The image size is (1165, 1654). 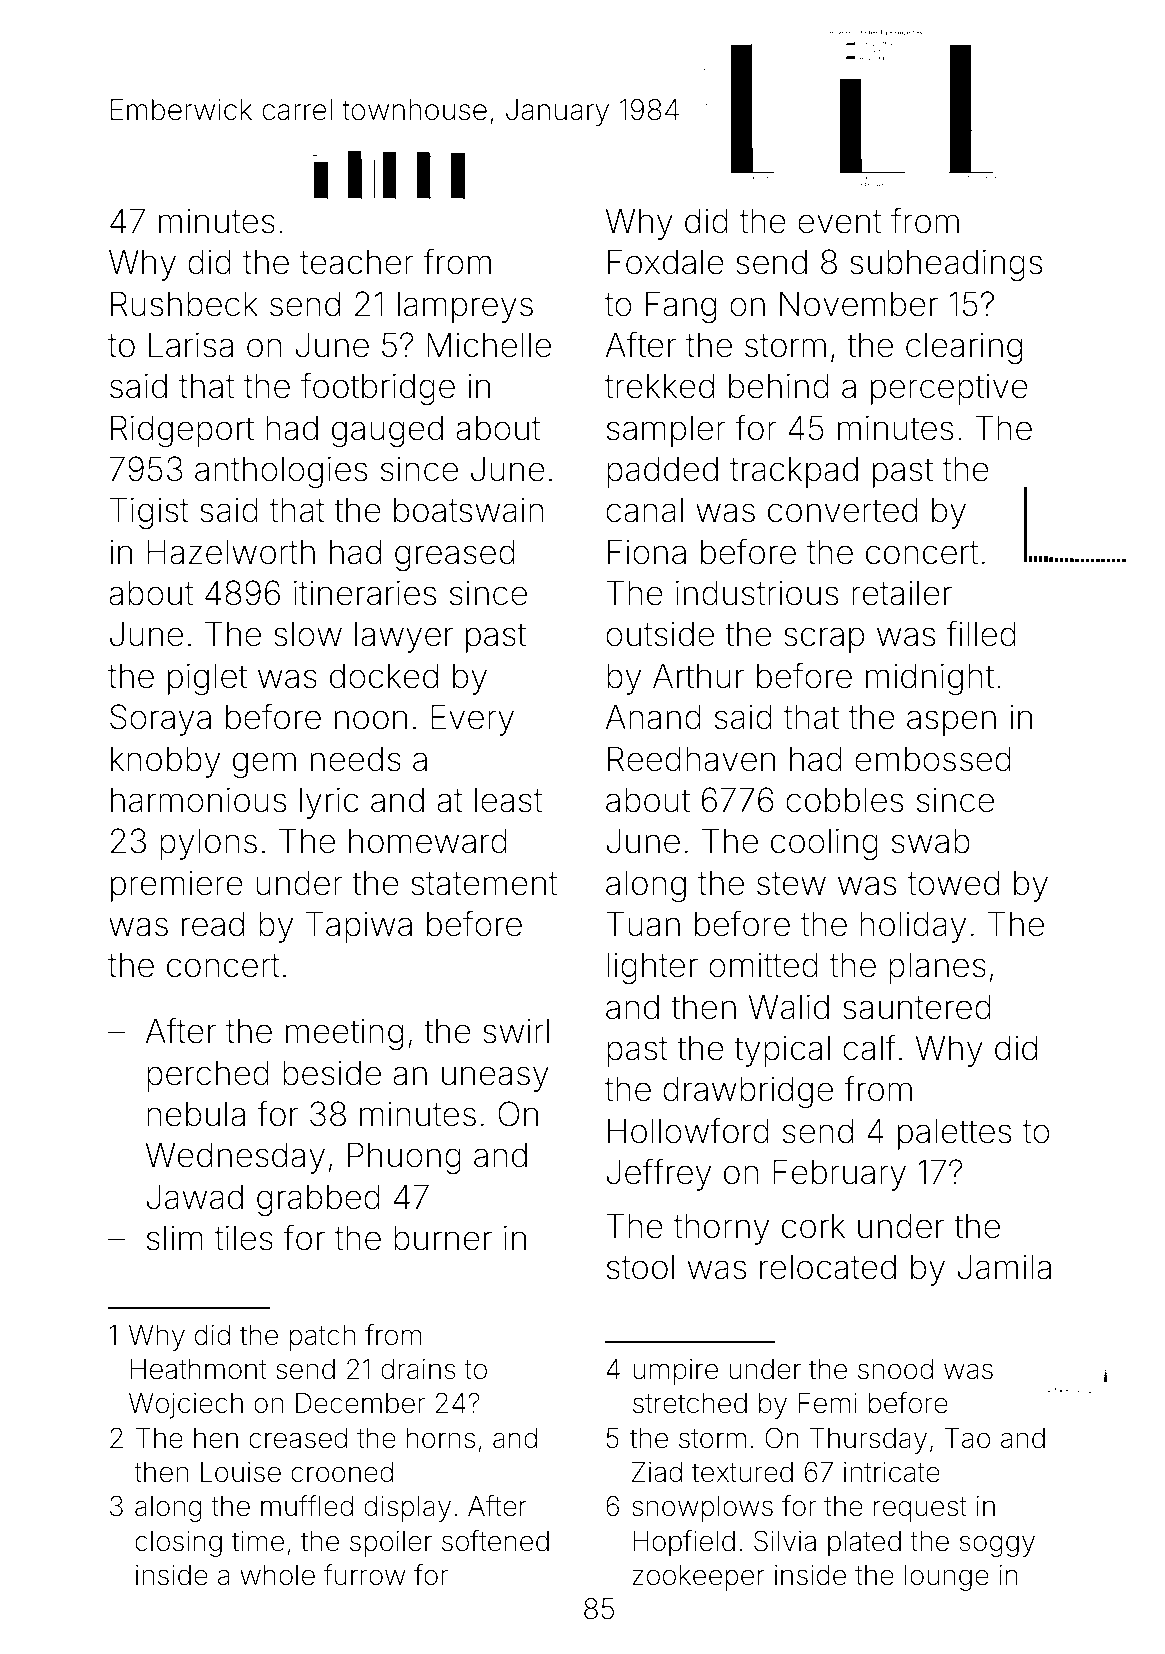 What do you see at coordinates (839, 222) in the screenshot?
I see `event` at bounding box center [839, 222].
